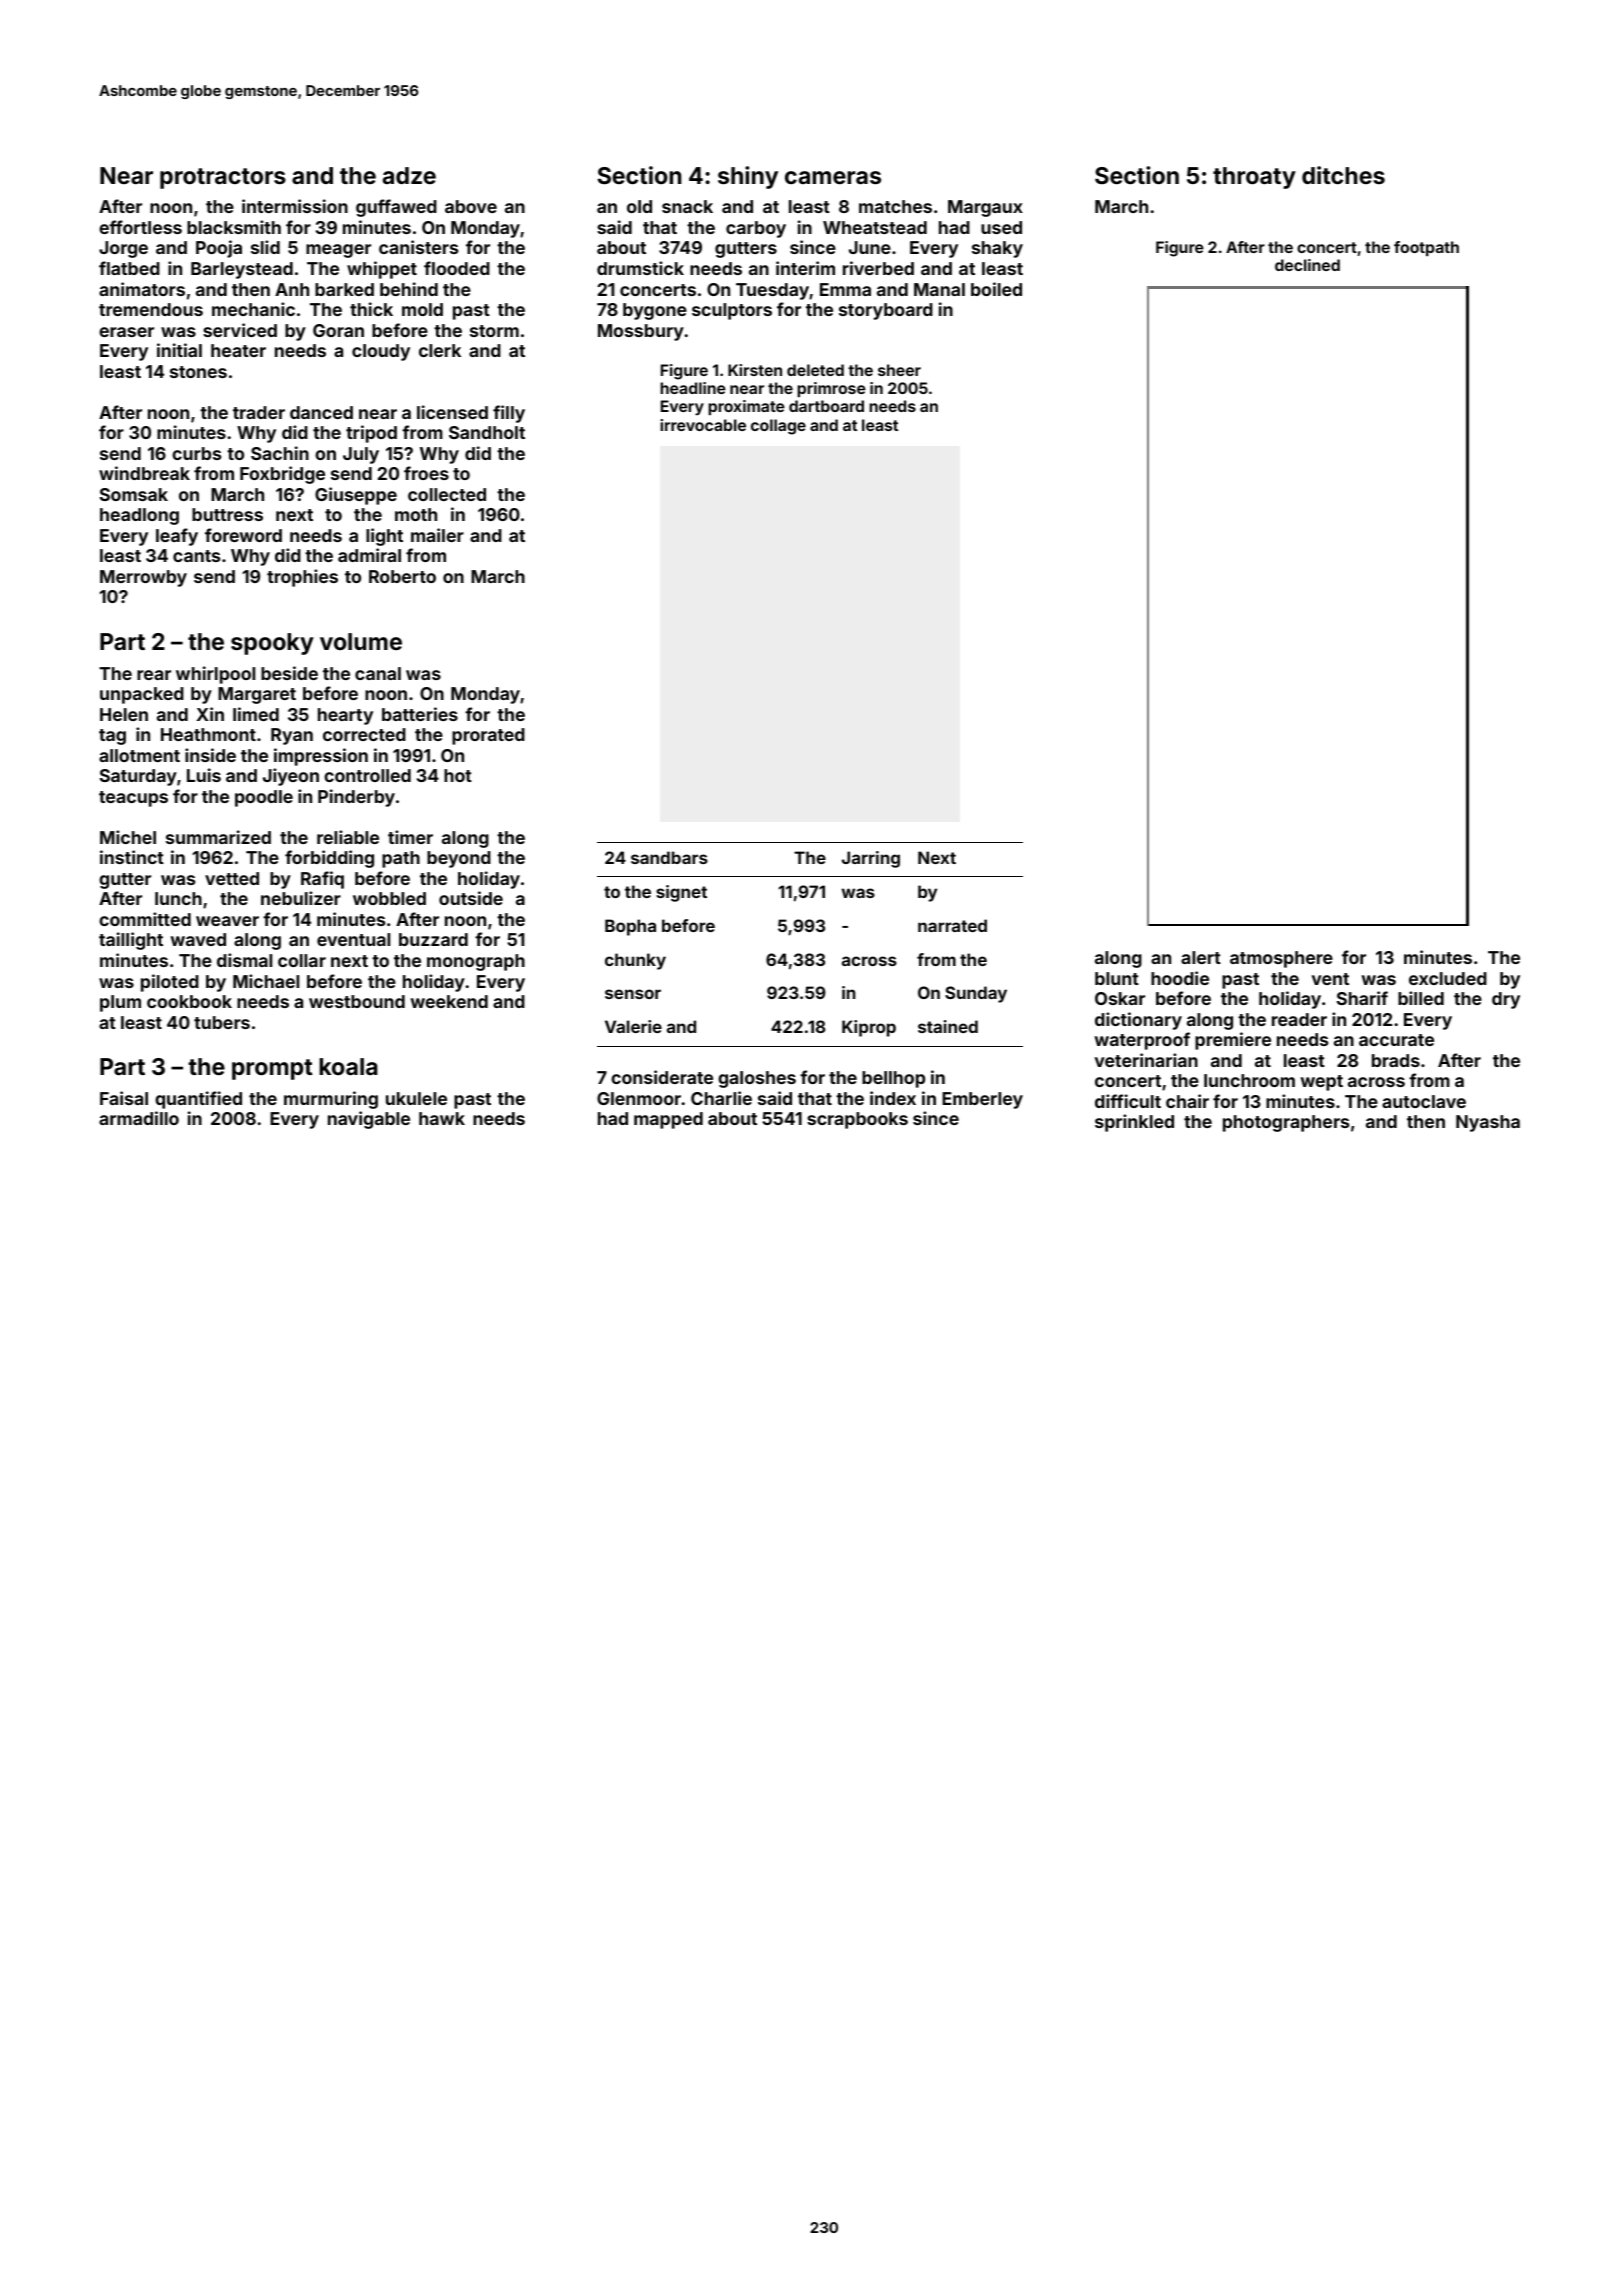 The image size is (1620, 2292). Describe the element at coordinates (243, 535) in the screenshot. I see `foreword` at that location.
